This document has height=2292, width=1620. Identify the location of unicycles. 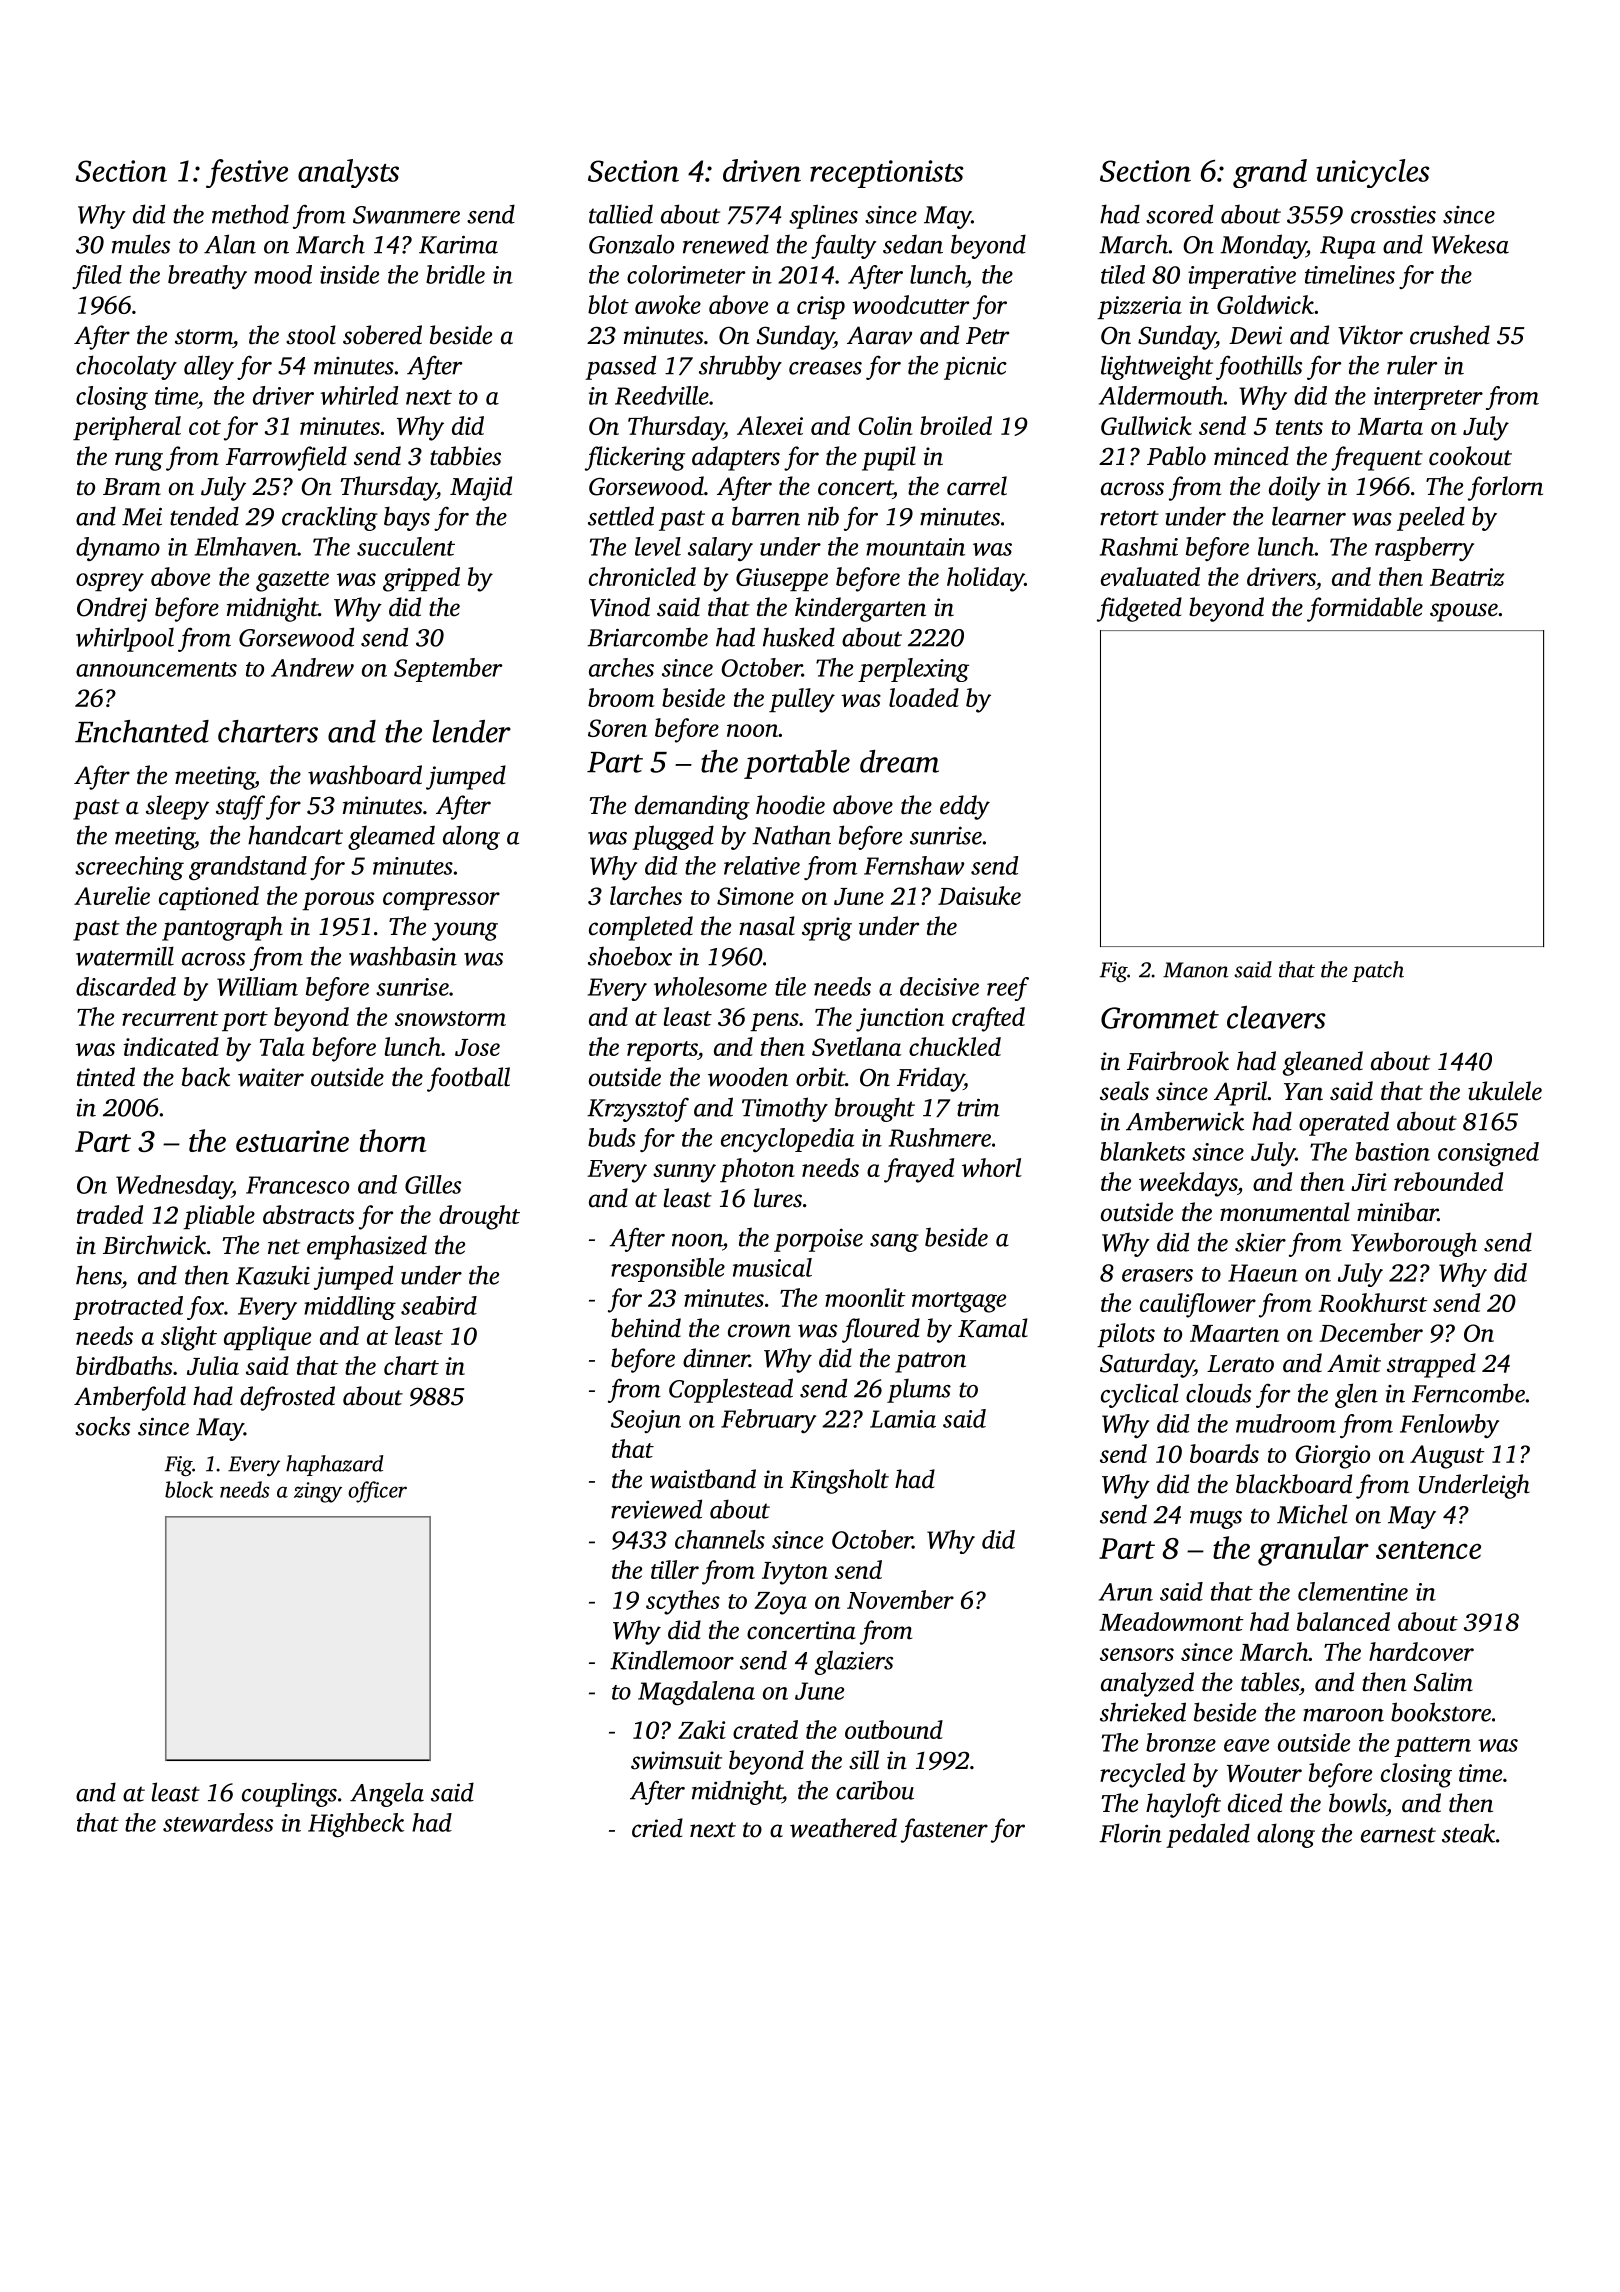
(1373, 173).
